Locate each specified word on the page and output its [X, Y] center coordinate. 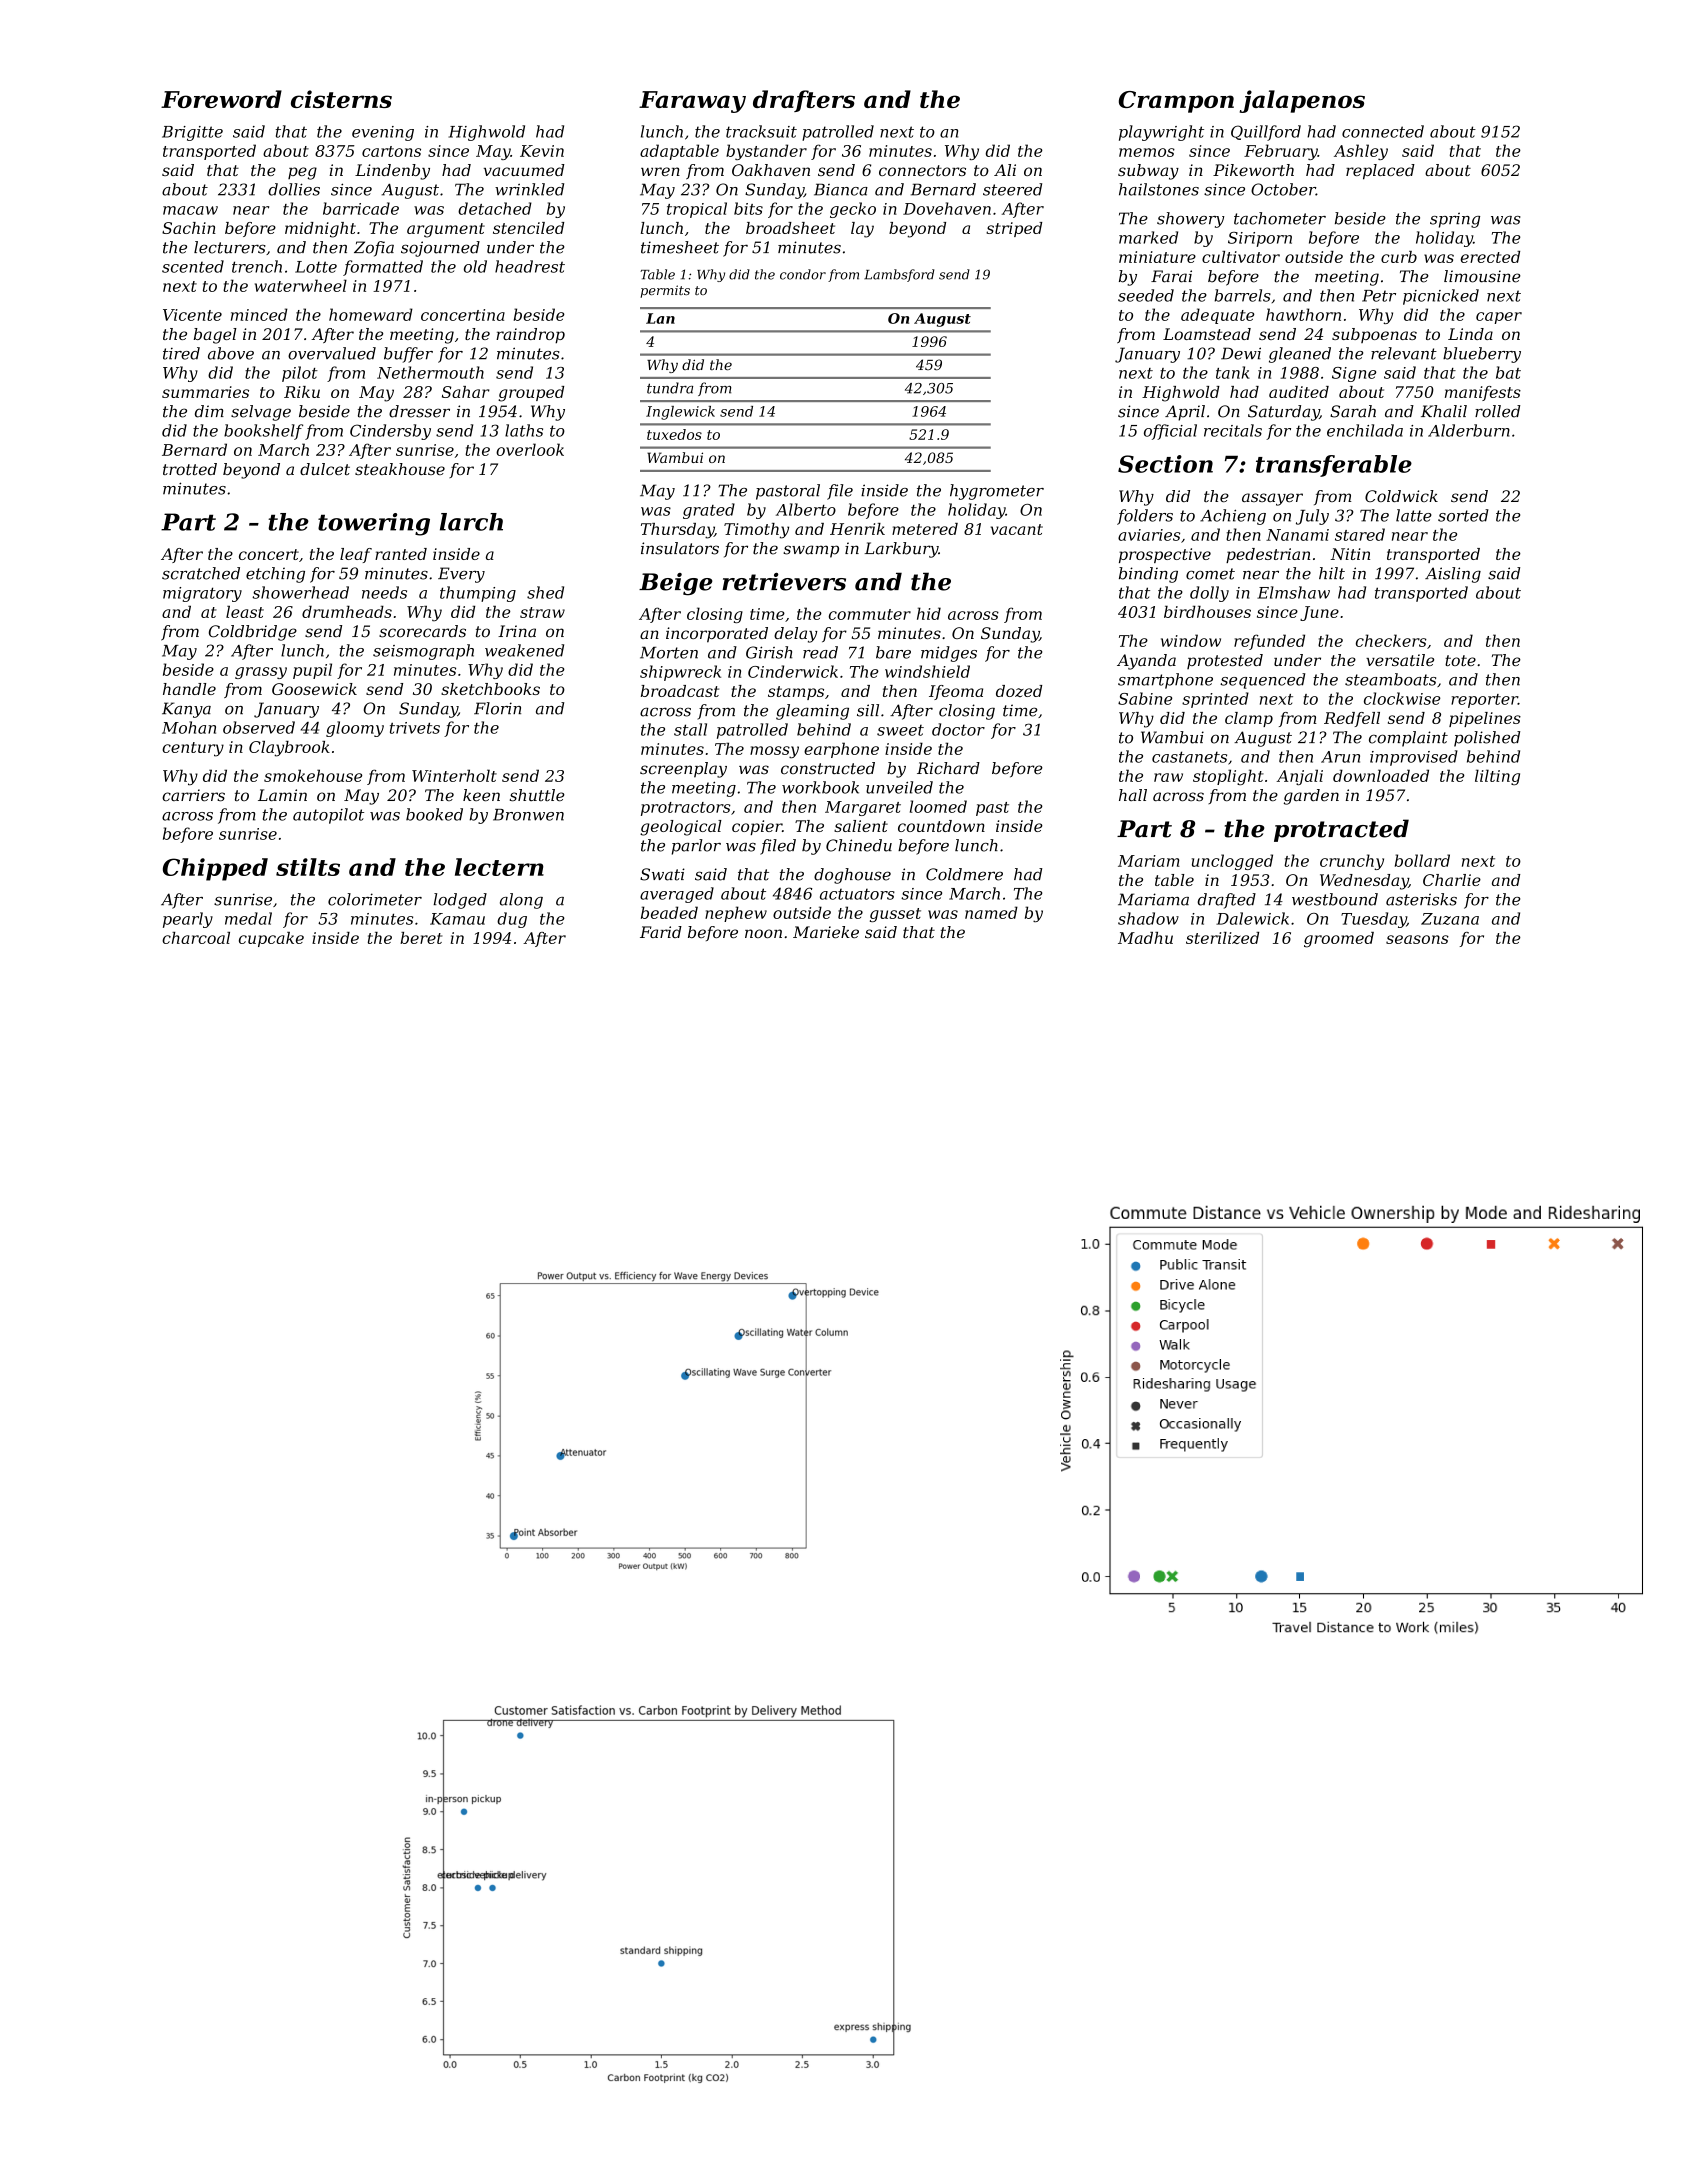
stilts [308, 867]
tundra [670, 388]
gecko [853, 210]
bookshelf [263, 432]
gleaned [1300, 355]
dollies [294, 189]
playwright [1161, 133]
